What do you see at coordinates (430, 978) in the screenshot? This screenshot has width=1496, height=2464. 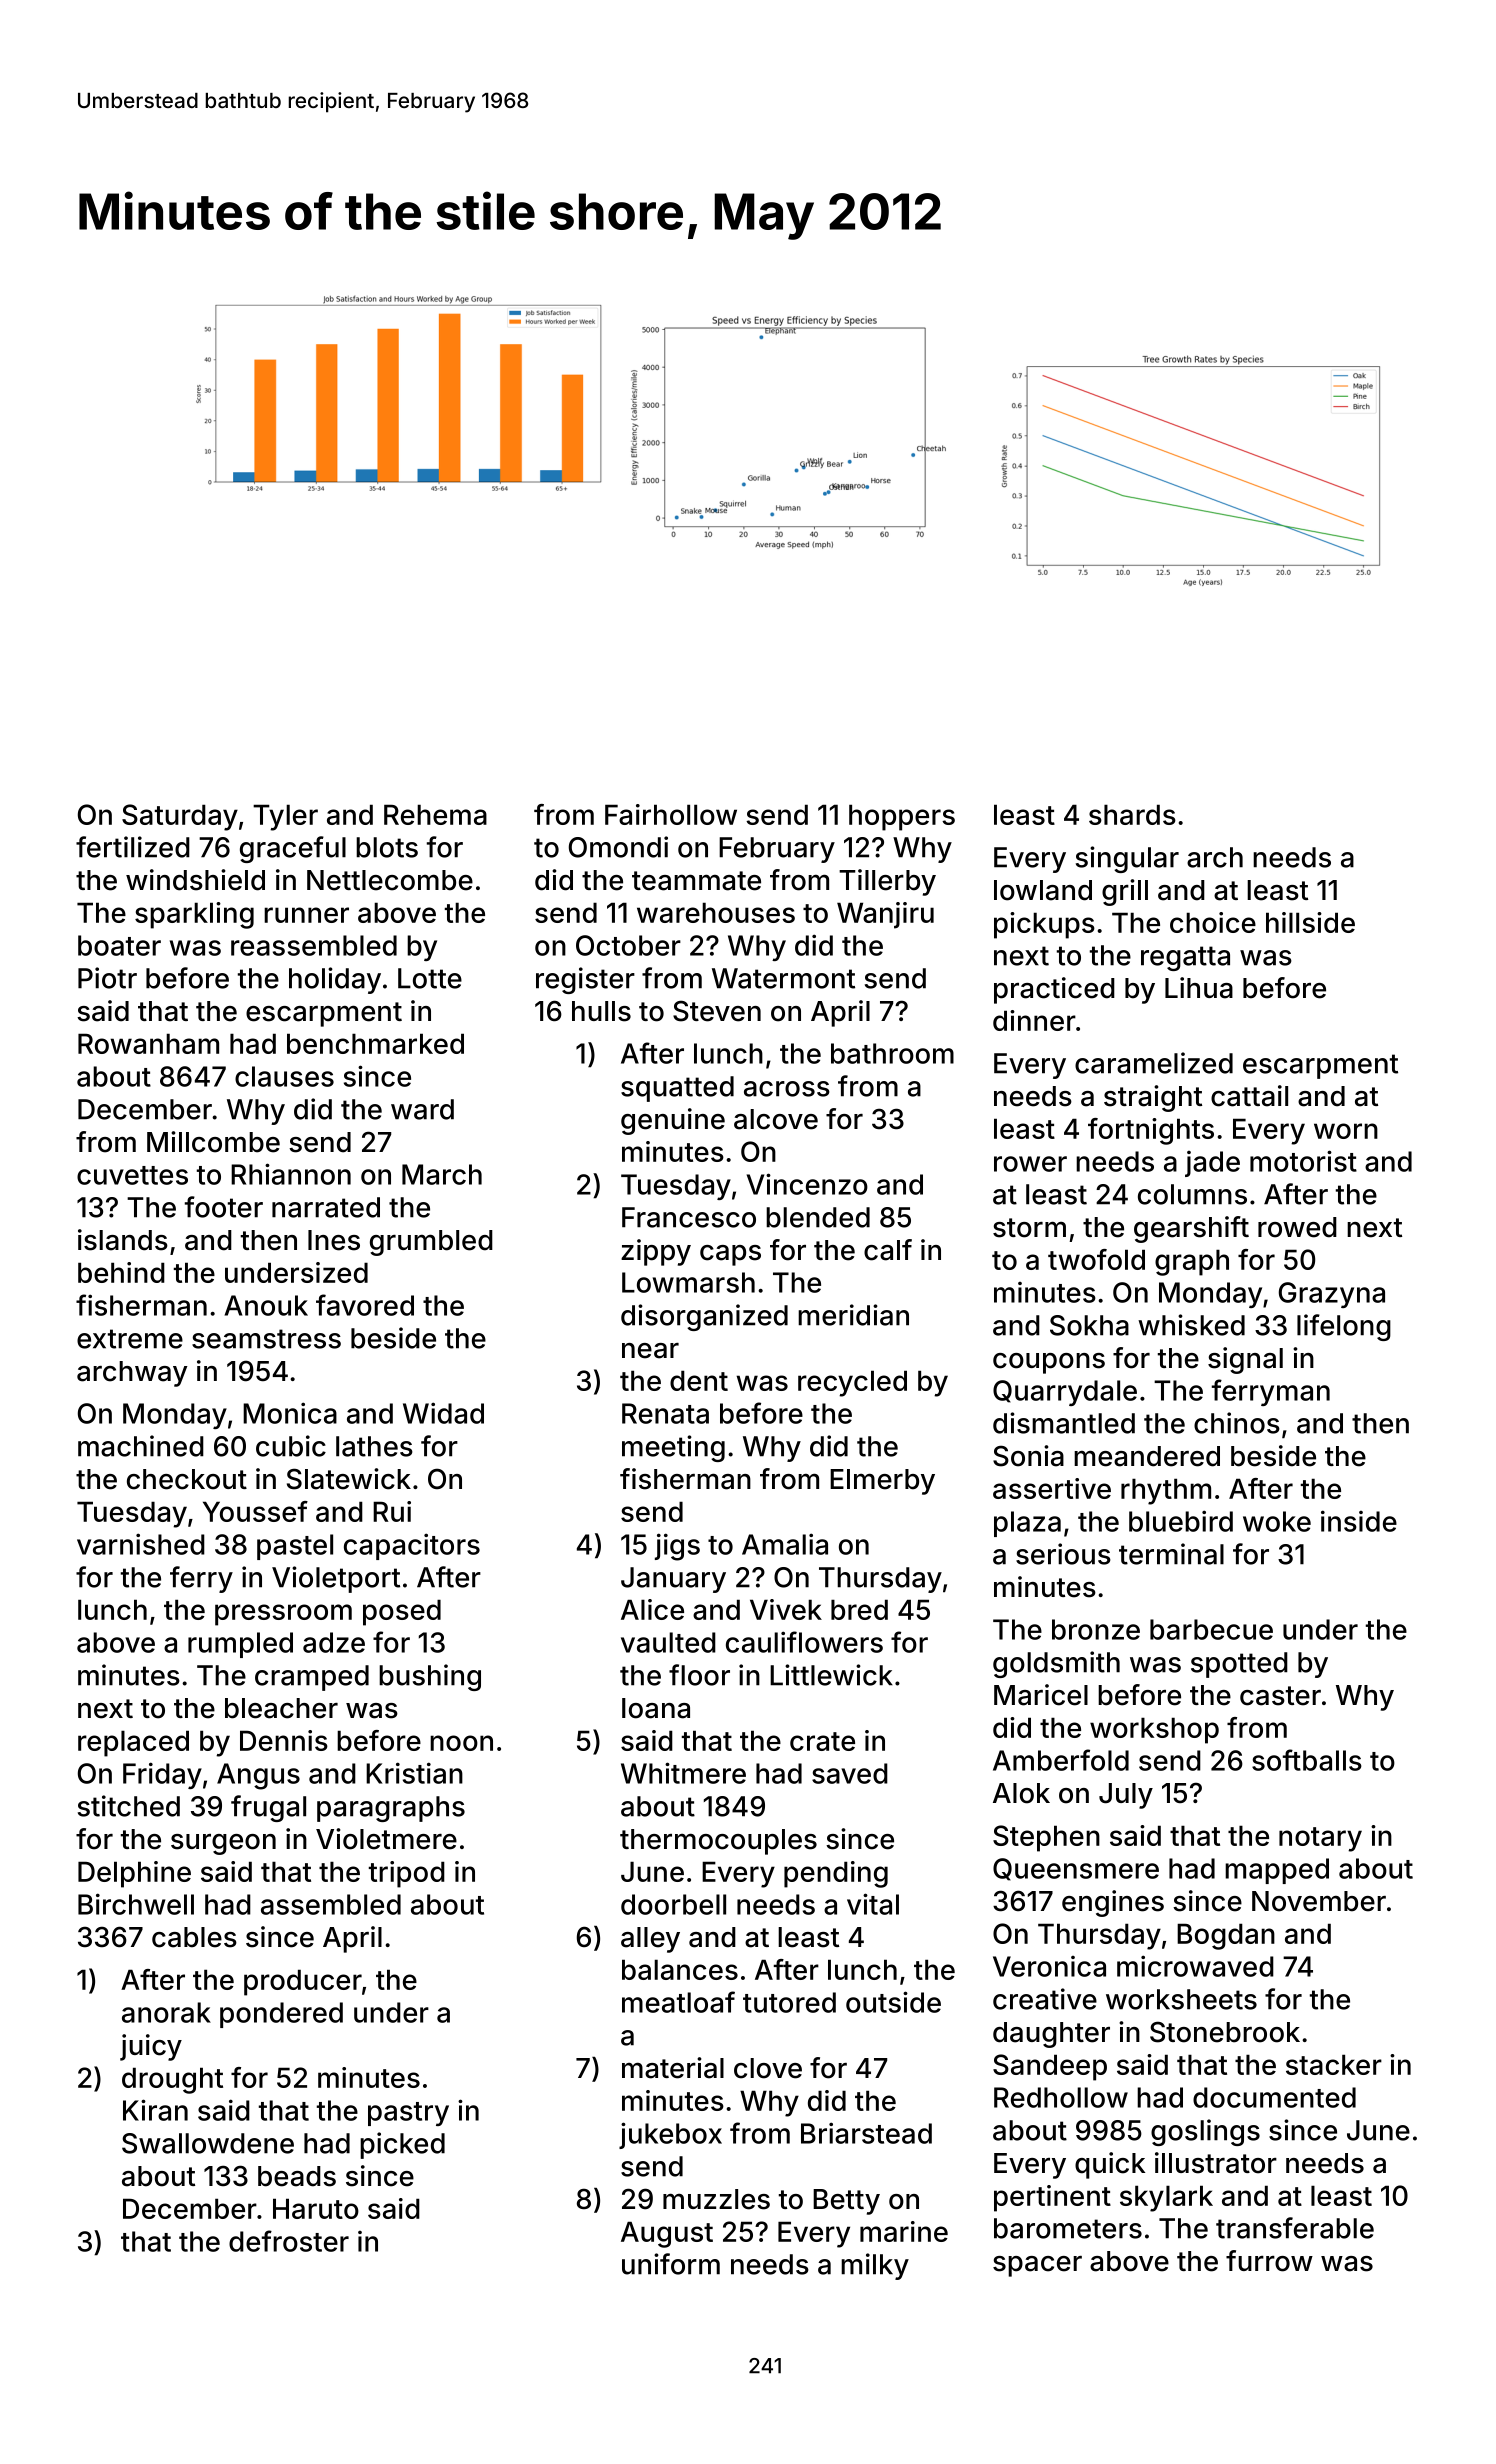 I see `Lotte` at bounding box center [430, 978].
